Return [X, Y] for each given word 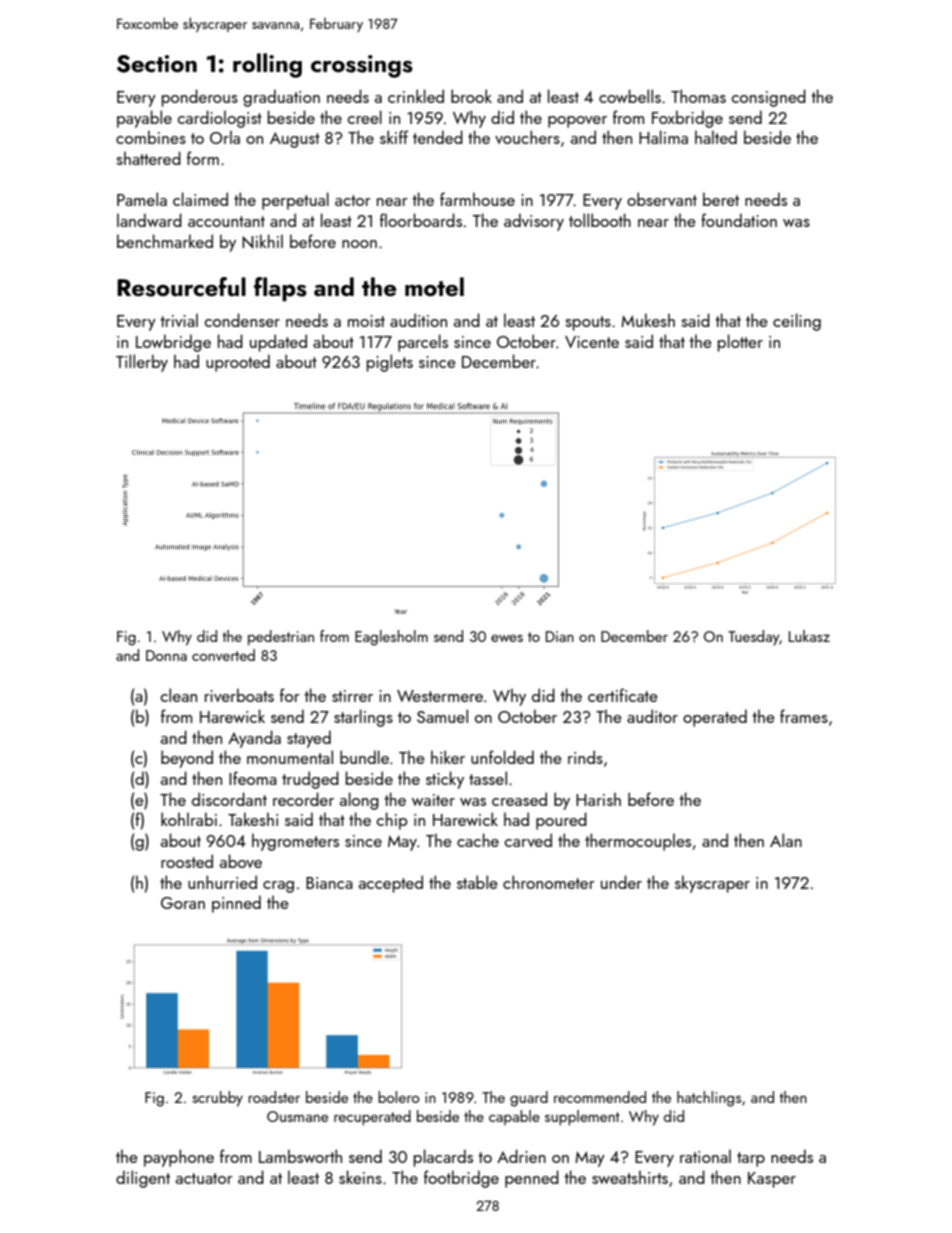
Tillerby [142, 363]
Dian [560, 636]
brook [471, 96]
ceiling [797, 322]
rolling [267, 65]
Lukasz [809, 636]
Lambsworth [300, 1156]
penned [532, 1179]
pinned [236, 904]
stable [477, 882]
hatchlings [709, 1099]
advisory [534, 222]
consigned [769, 98]
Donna [166, 655]
